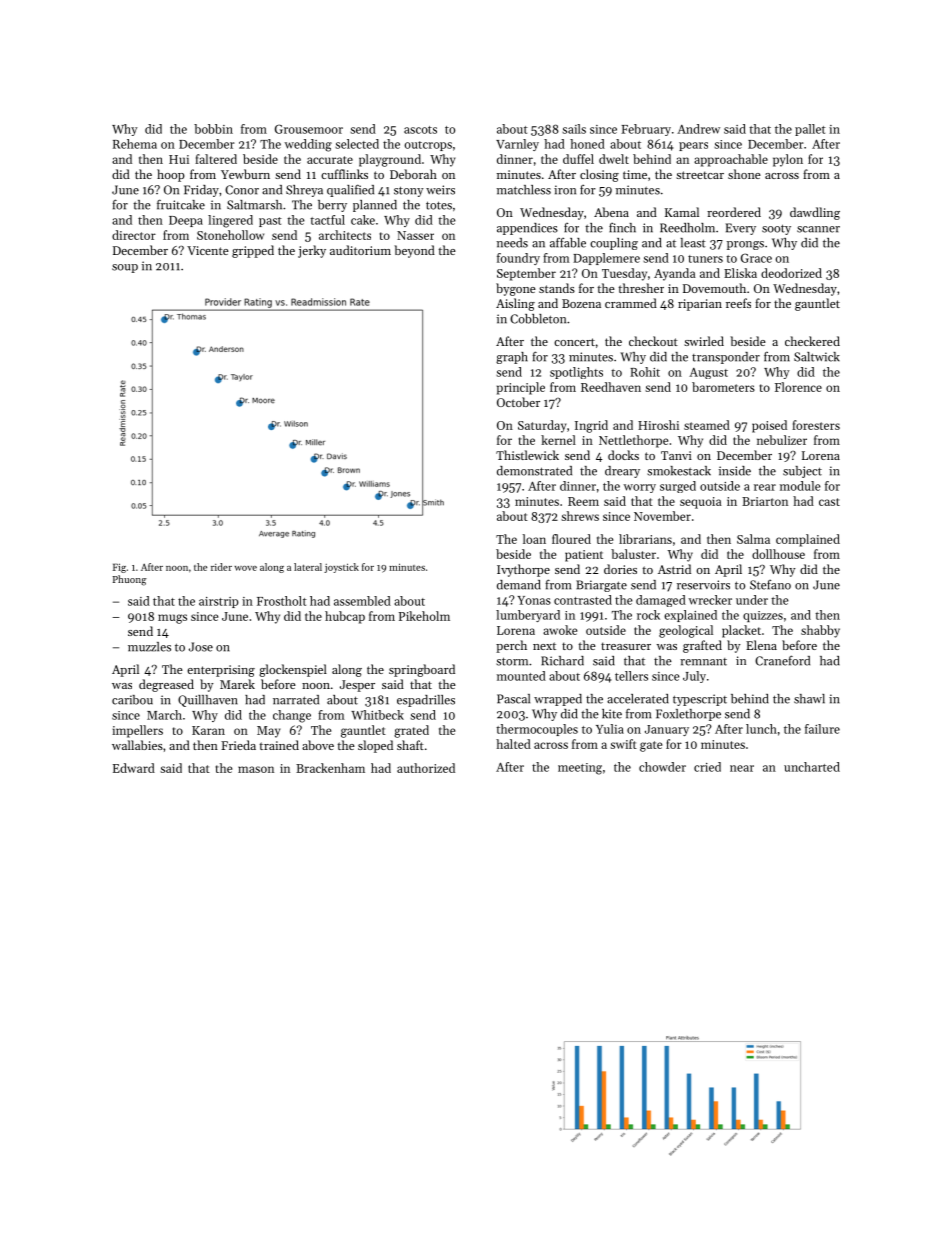 The image size is (952, 1233). I want to click on principle, so click(521, 388).
